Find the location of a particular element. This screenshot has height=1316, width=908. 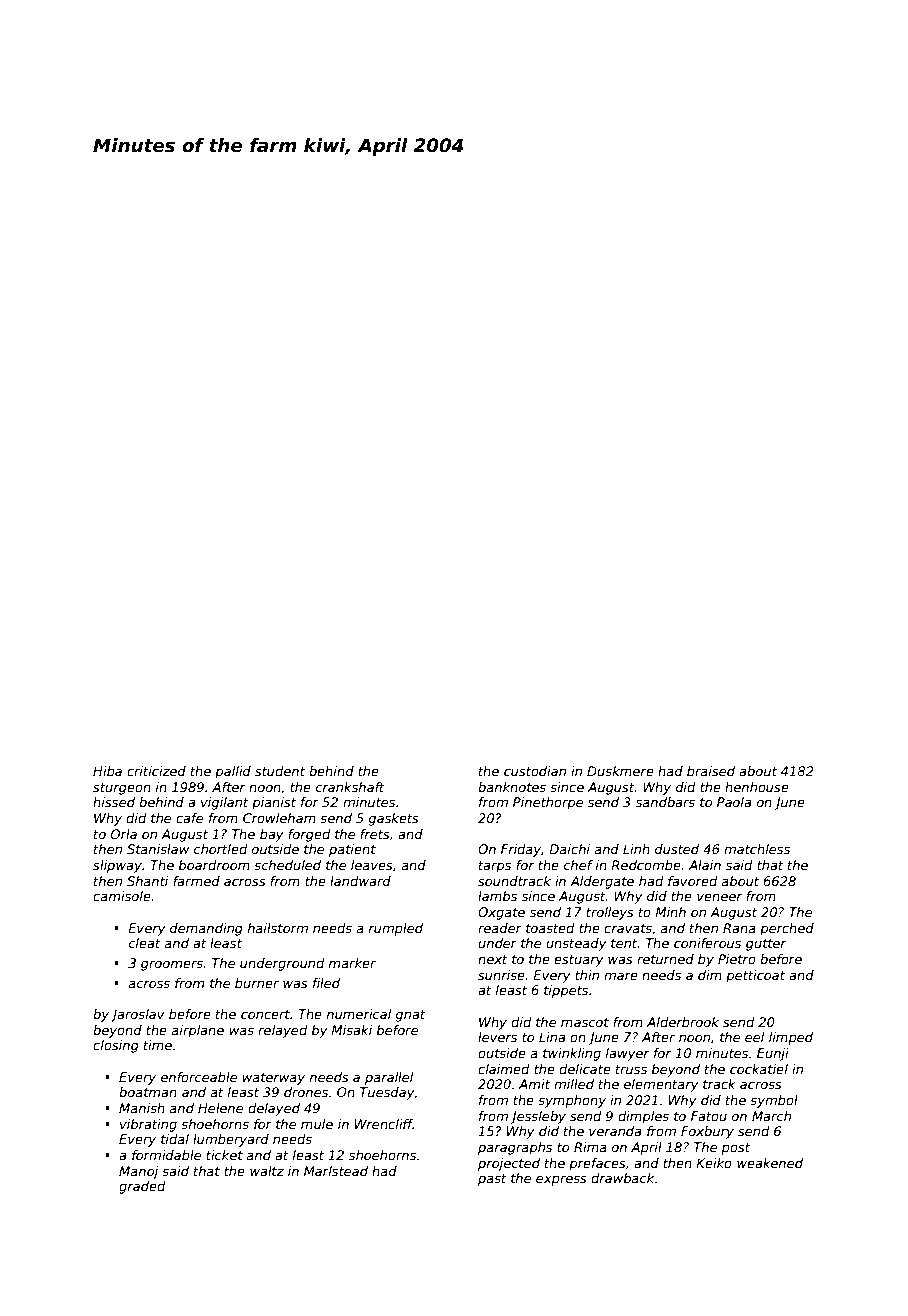

petticoat is located at coordinates (755, 976).
